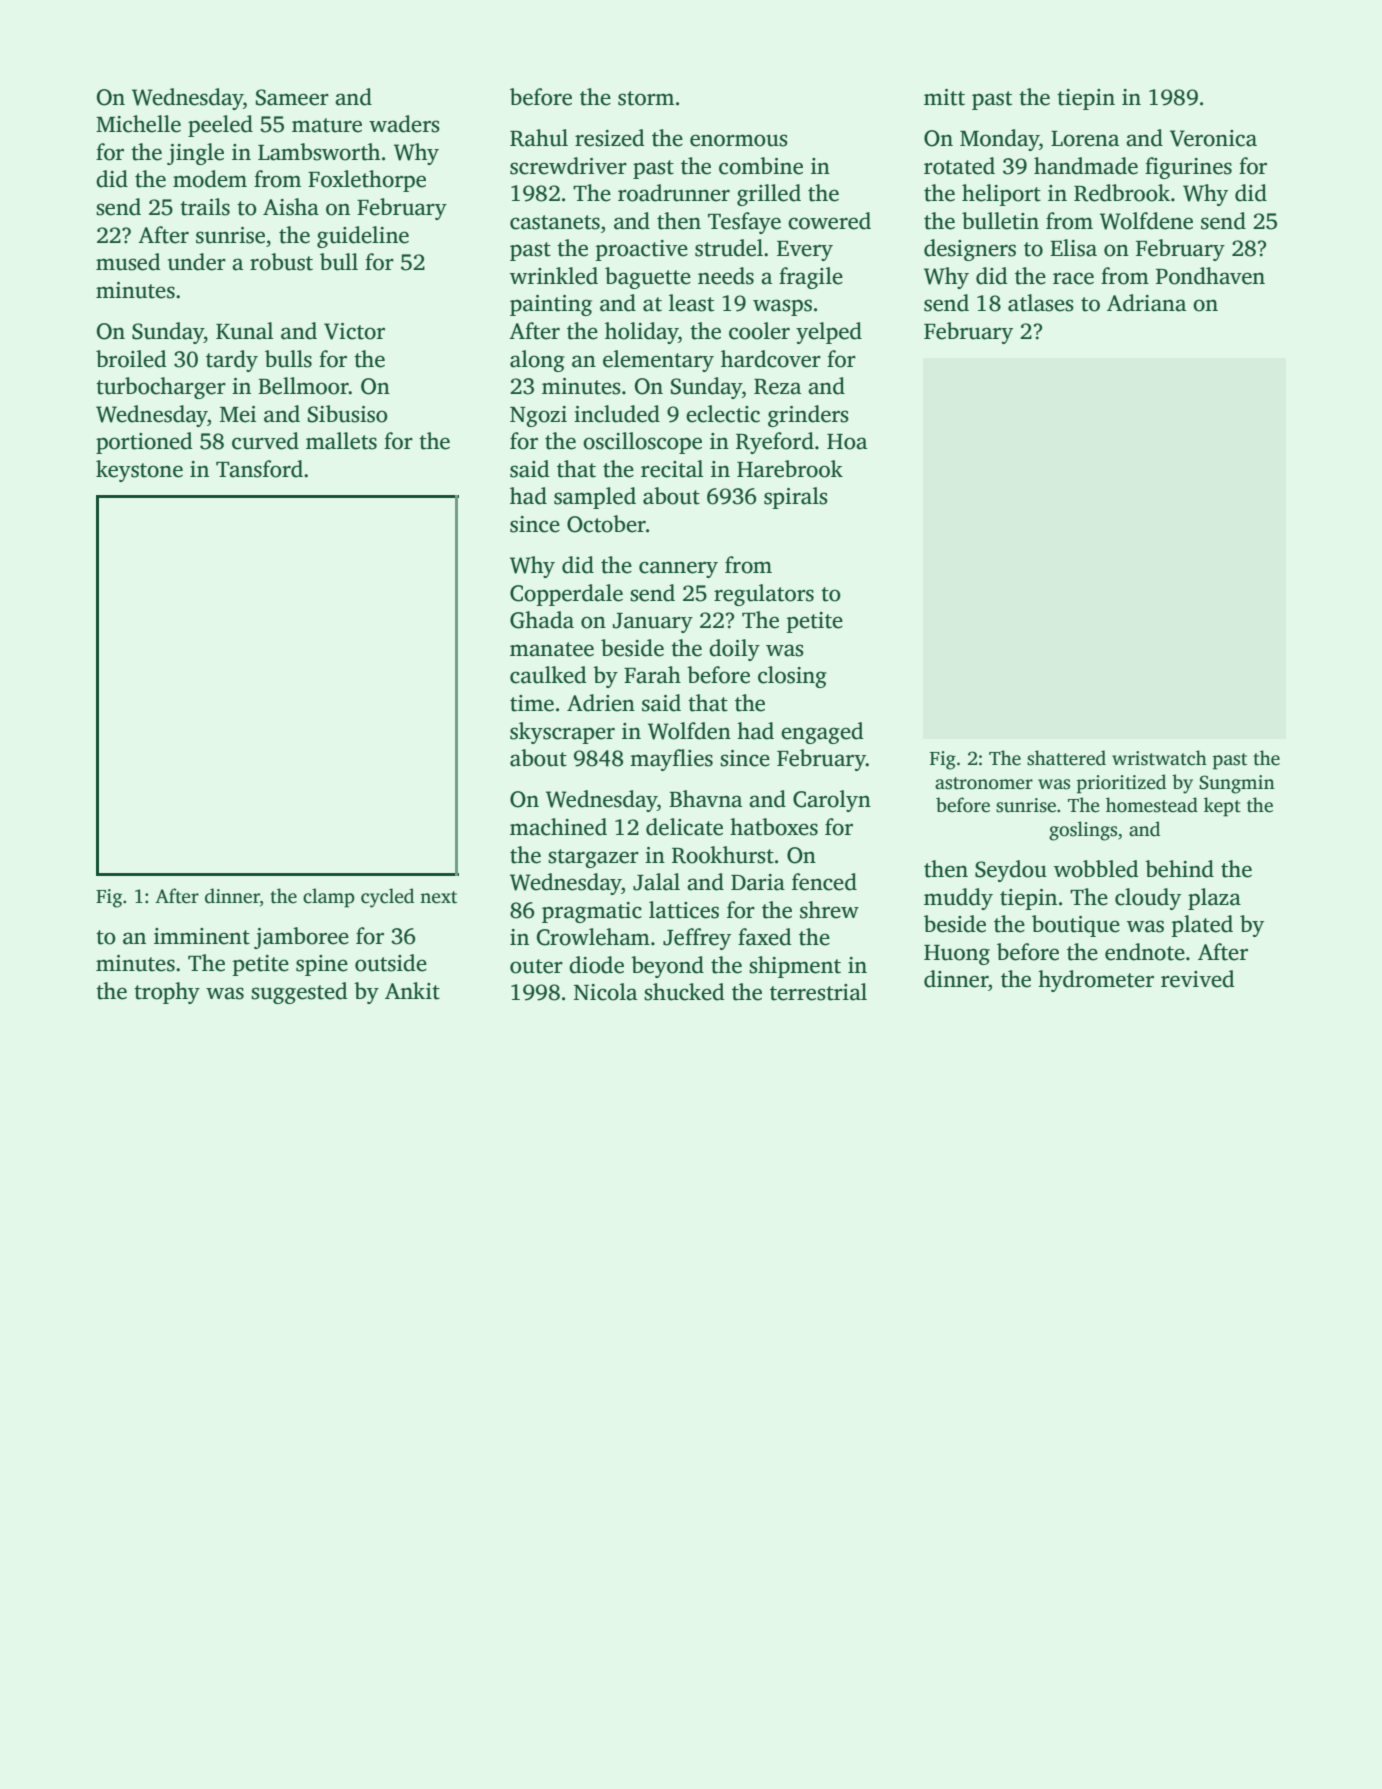 The image size is (1382, 1789). I want to click on elementary, so click(658, 361).
